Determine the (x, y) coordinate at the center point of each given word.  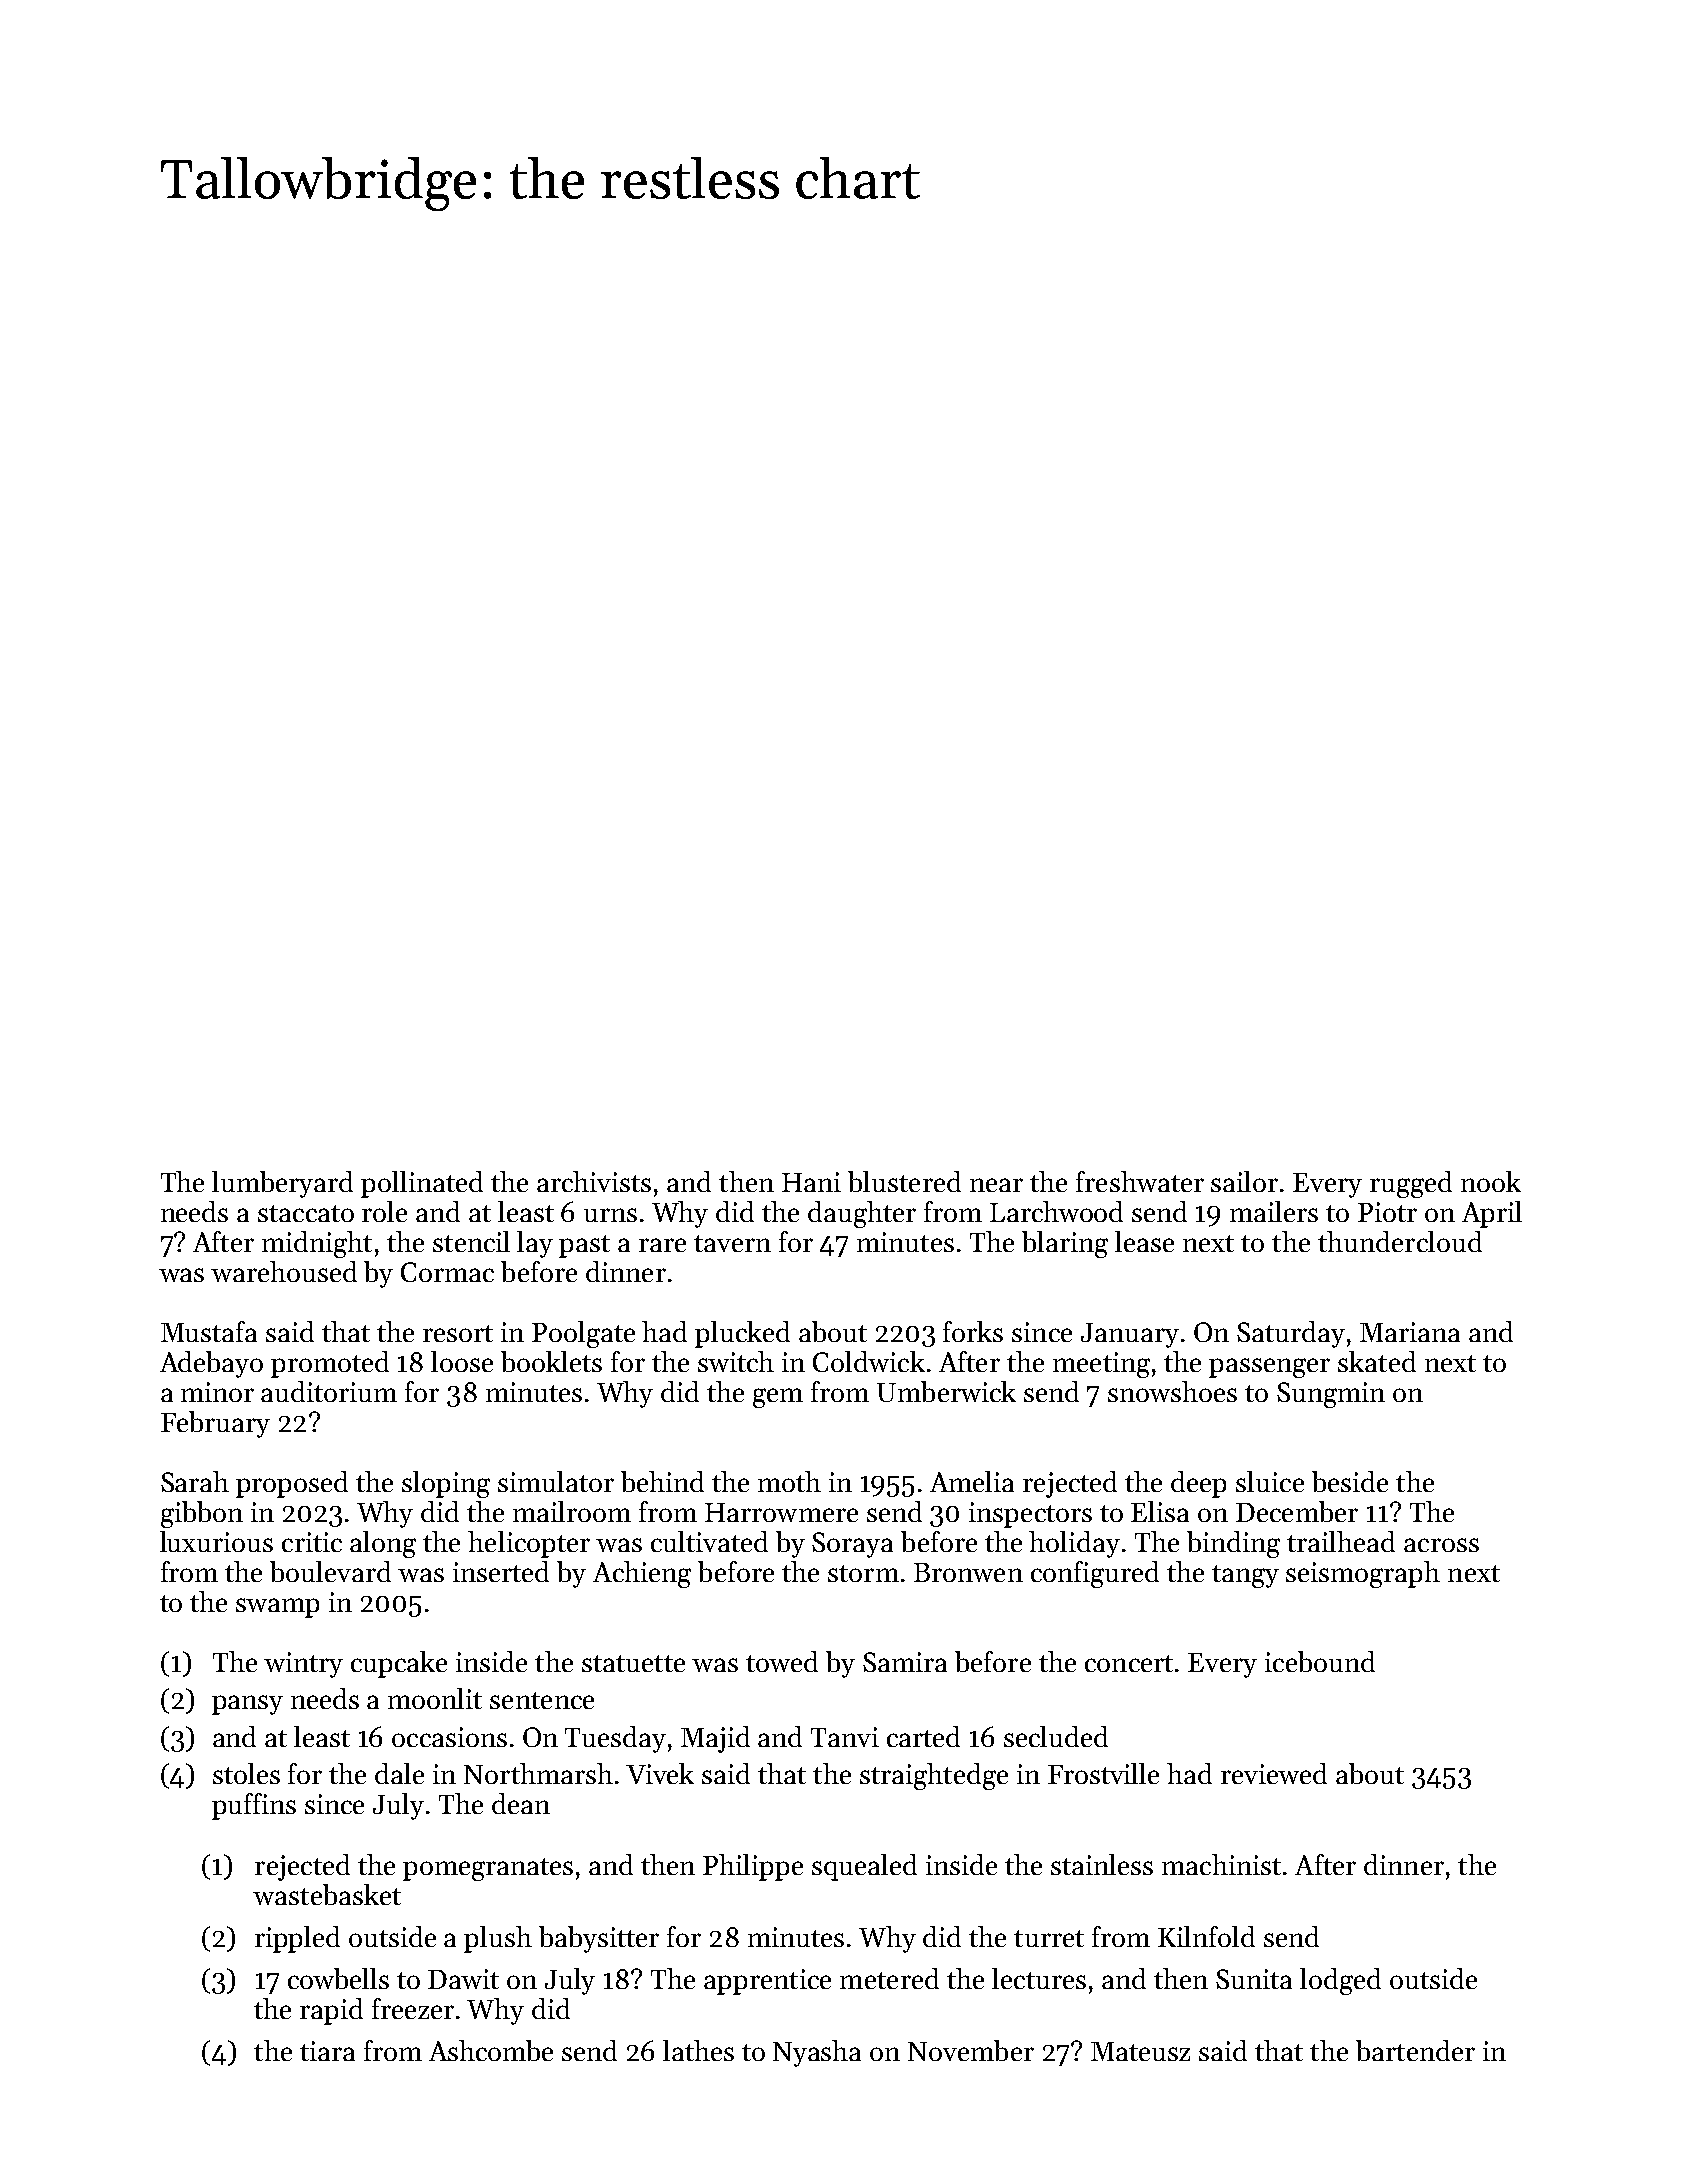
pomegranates (488, 1869)
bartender (1415, 2050)
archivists (594, 1181)
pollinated (422, 1184)
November (971, 2050)
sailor (1244, 1181)
